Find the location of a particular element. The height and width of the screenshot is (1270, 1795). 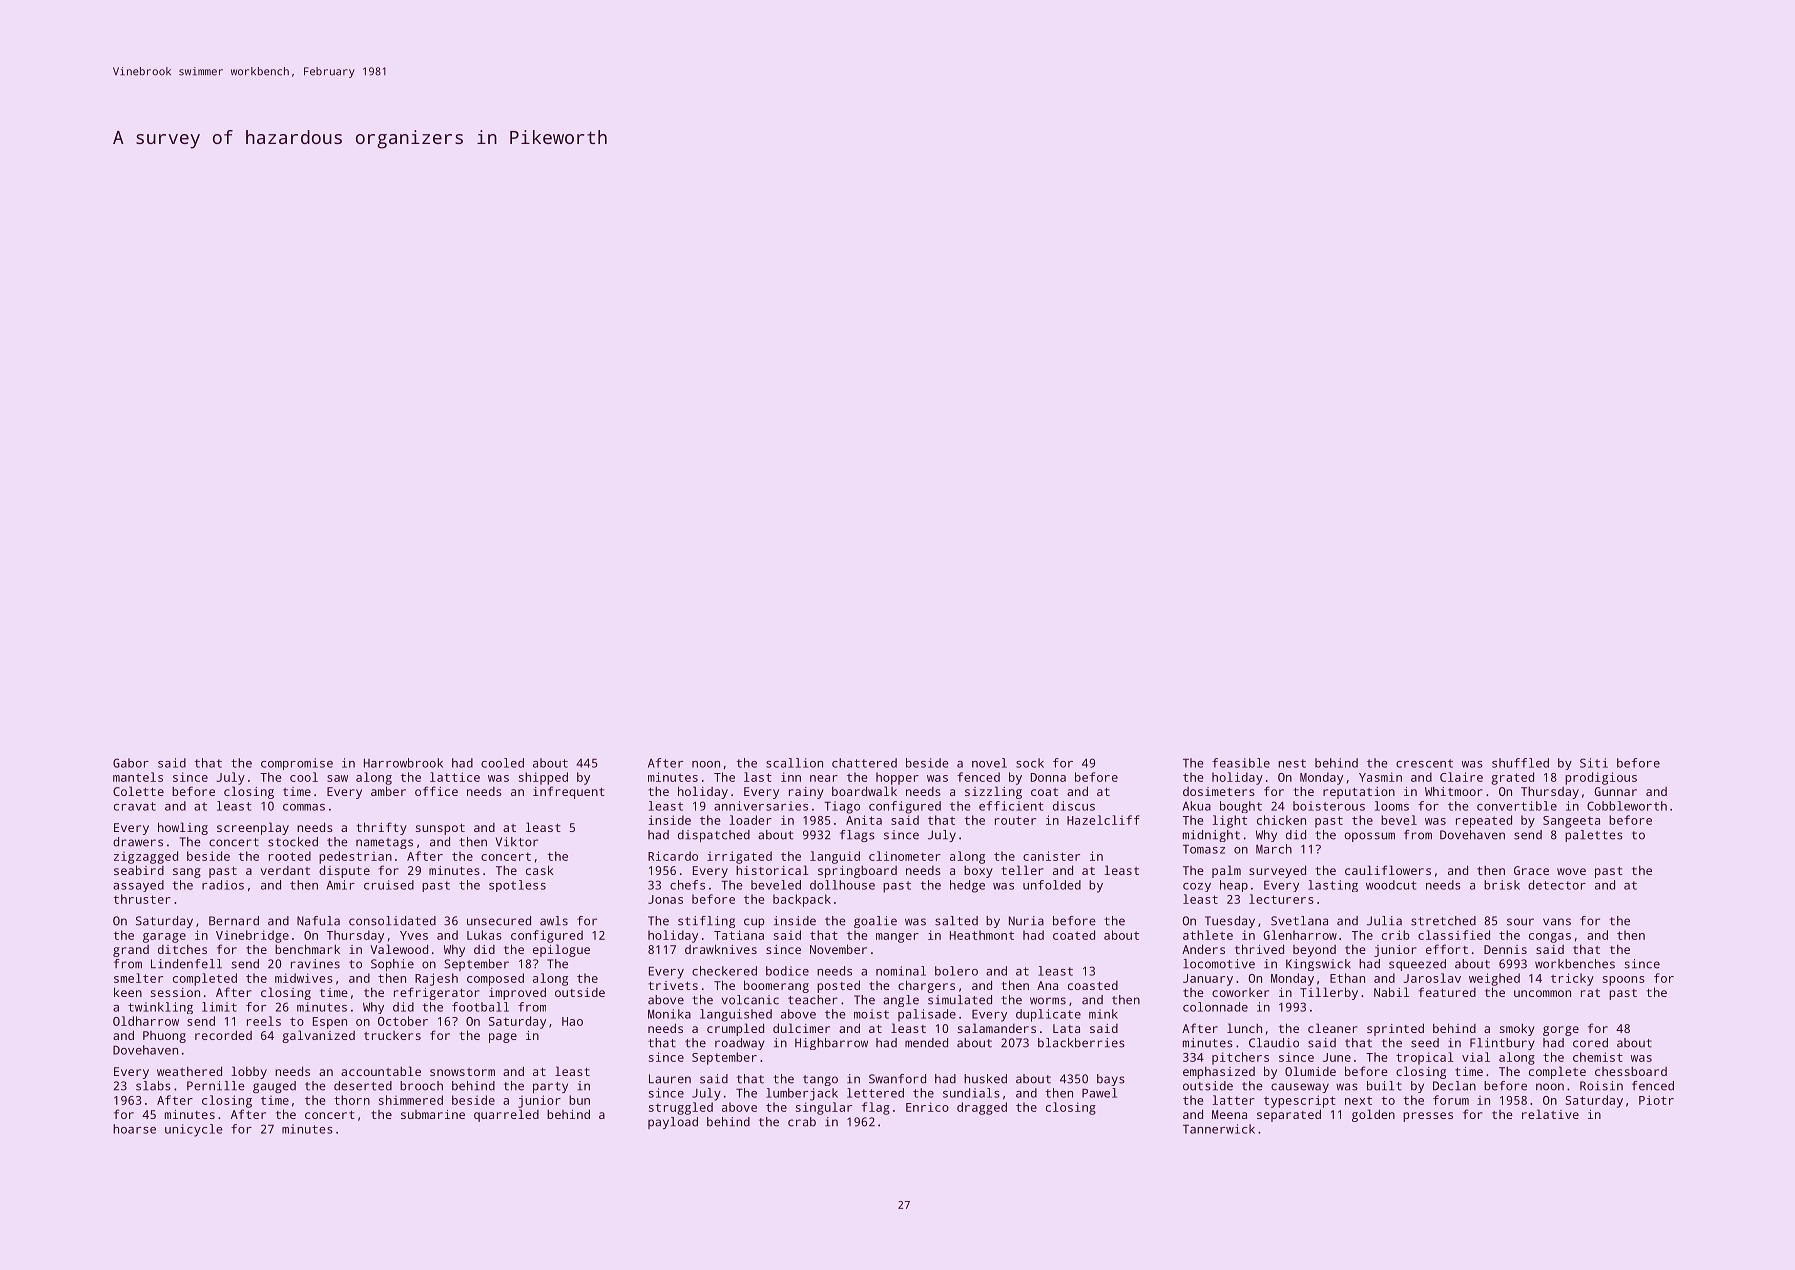

vial is located at coordinates (1476, 1057).
